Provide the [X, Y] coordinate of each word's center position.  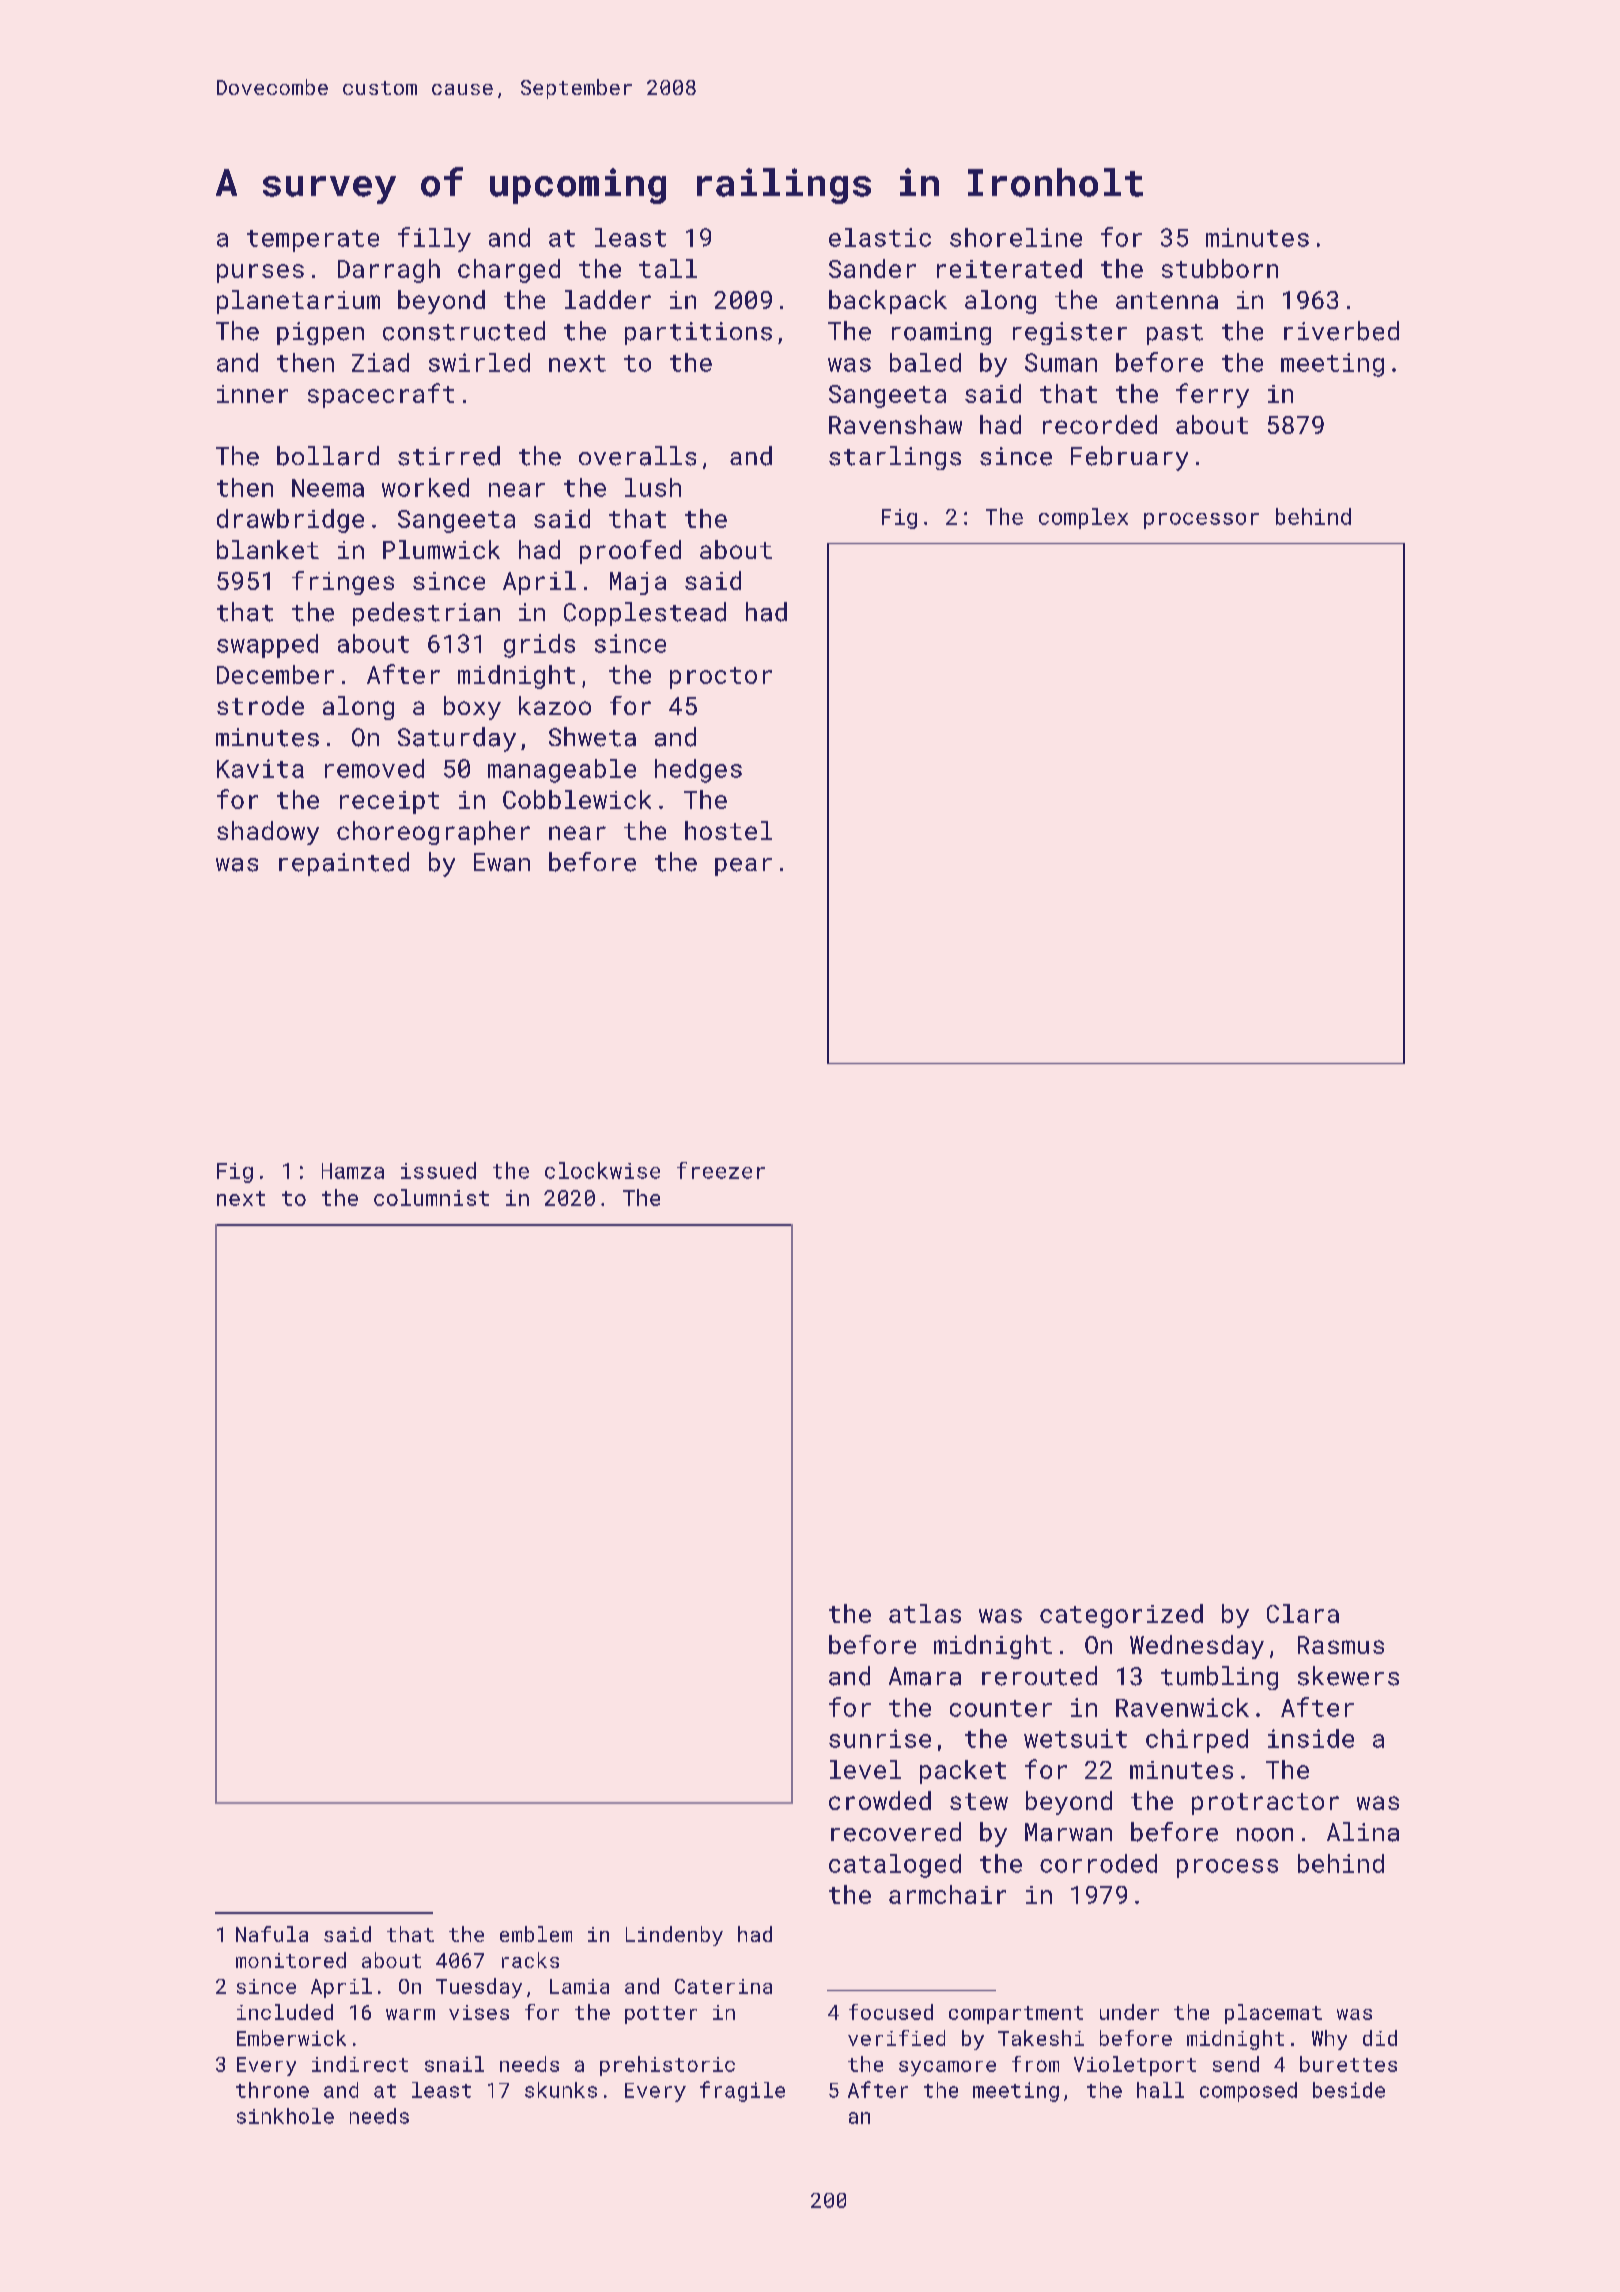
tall [668, 268]
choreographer [433, 833]
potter [661, 2015]
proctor [721, 678]
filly [434, 239]
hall [1160, 2090]
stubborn [1220, 268]
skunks [561, 2090]
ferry [1212, 395]
